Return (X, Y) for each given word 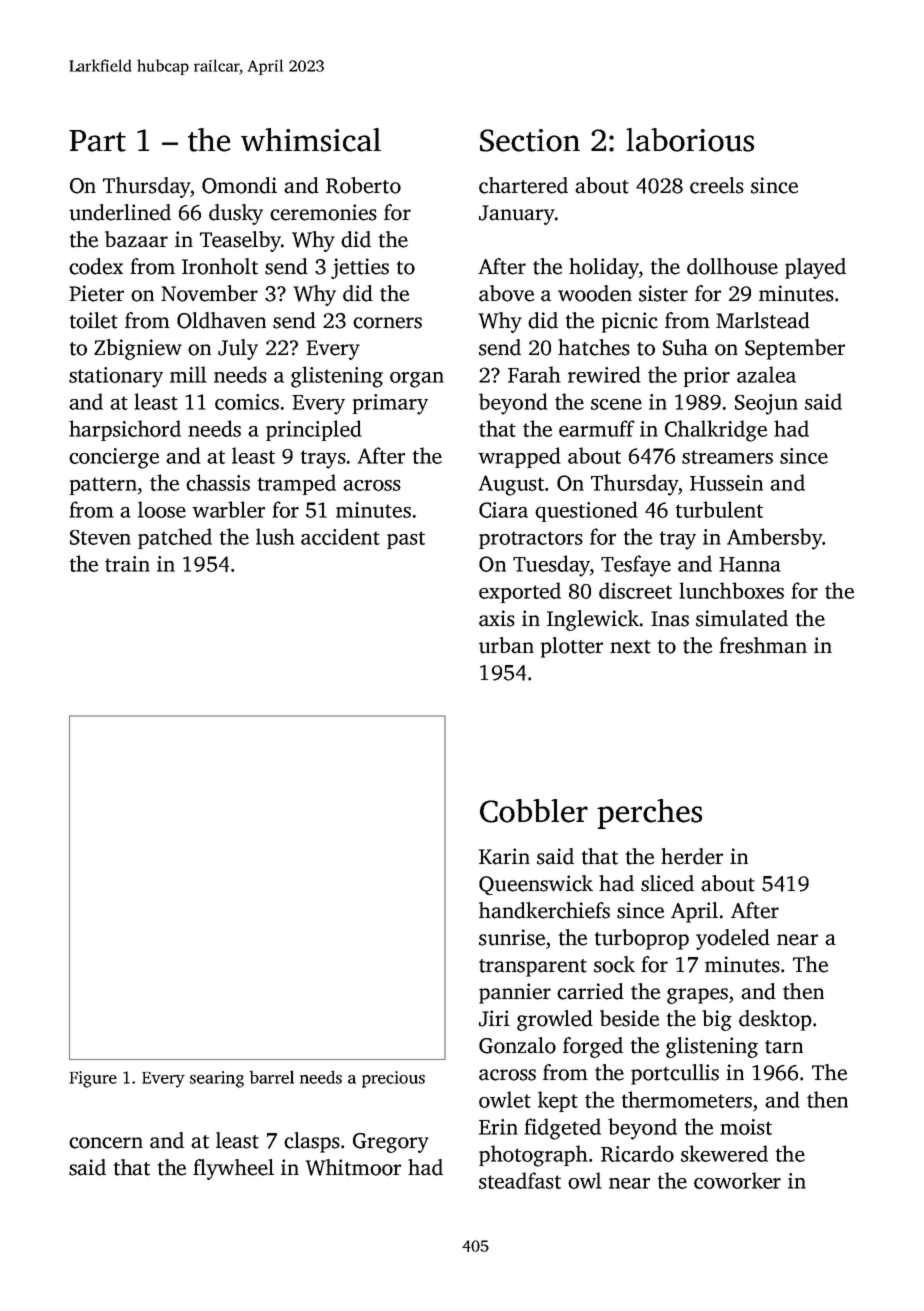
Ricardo (637, 1153)
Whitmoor (353, 1167)
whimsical (311, 140)
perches (649, 814)
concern (106, 1143)
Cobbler (534, 811)
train (127, 564)
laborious (690, 140)
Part (97, 141)
